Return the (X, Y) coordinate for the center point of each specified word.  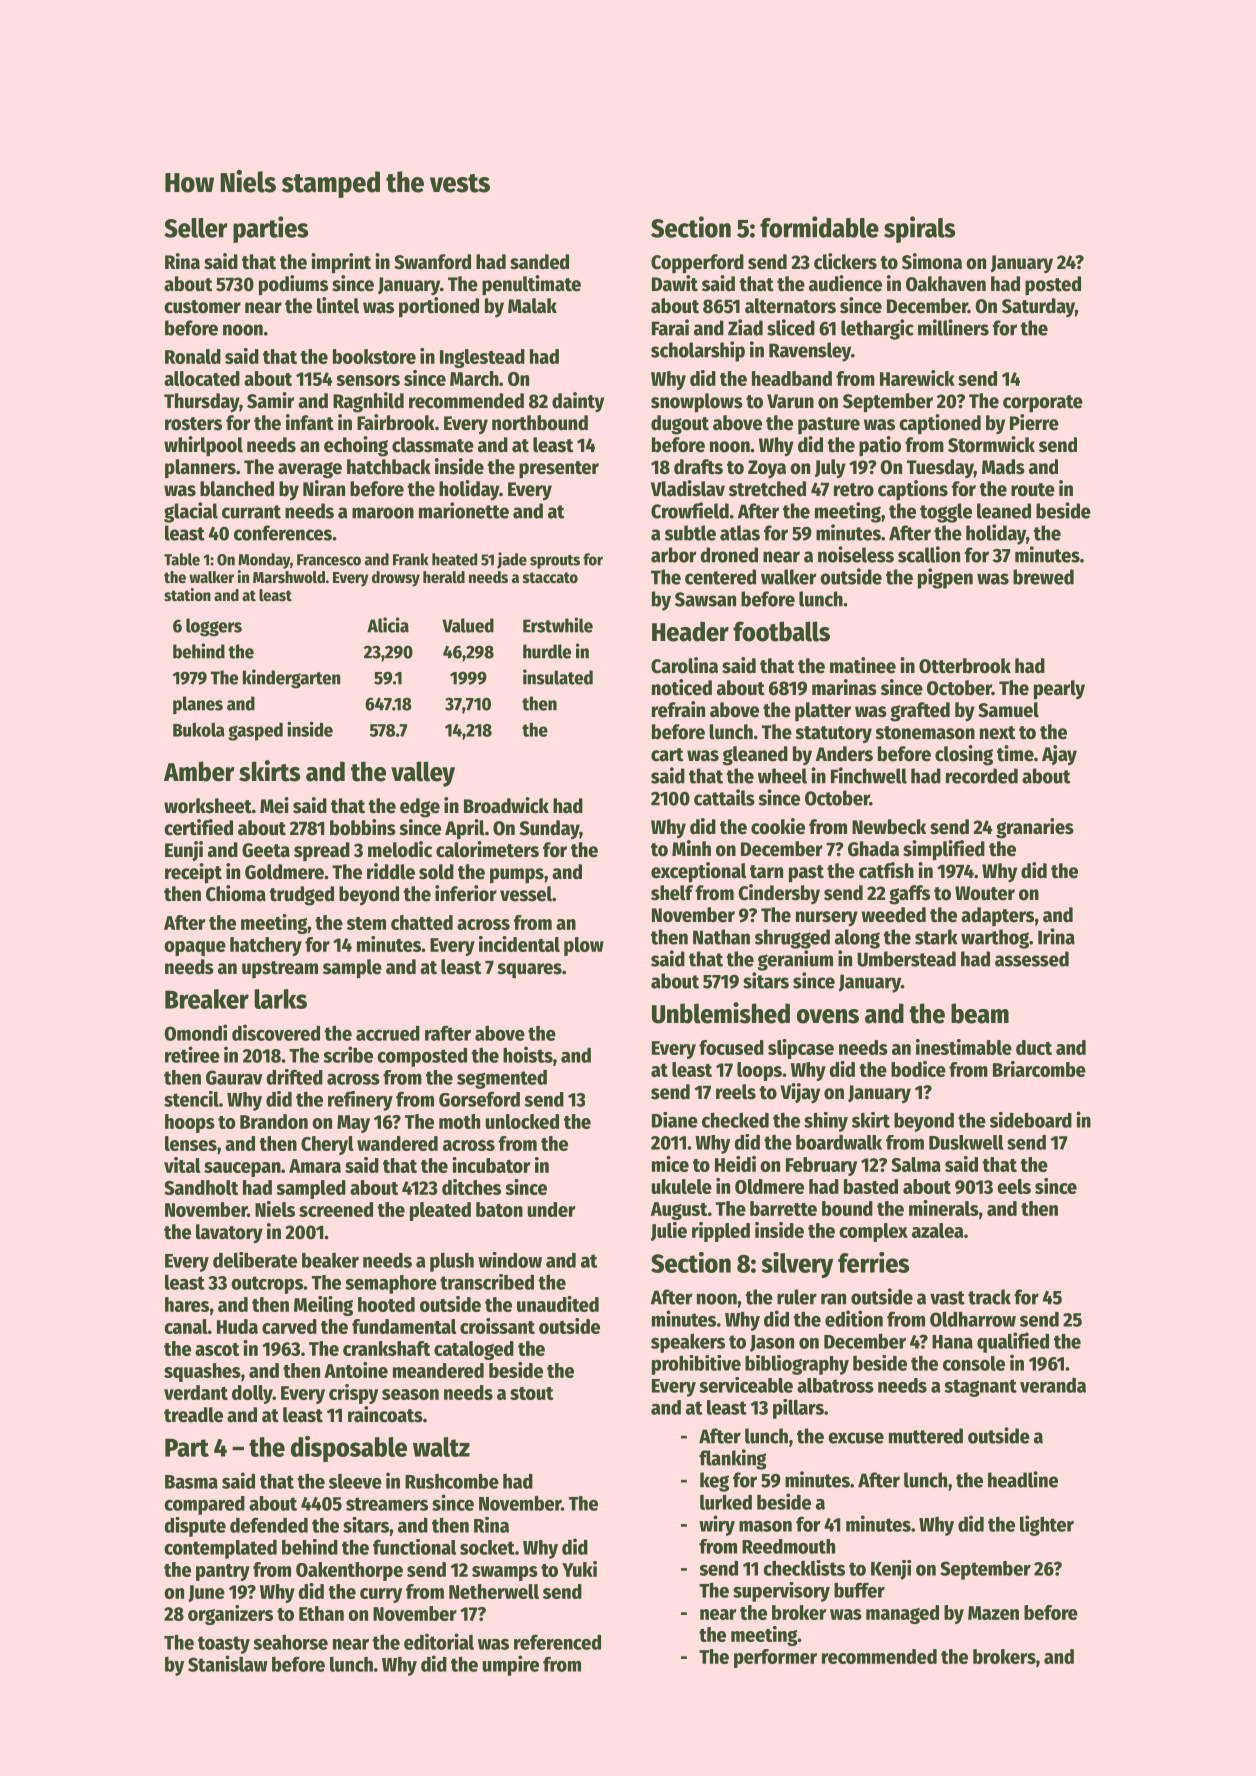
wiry (717, 1525)
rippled (721, 1232)
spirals (919, 229)
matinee (863, 665)
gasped (255, 732)
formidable (819, 227)
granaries (1035, 828)
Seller (196, 228)
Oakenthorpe (349, 1571)
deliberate (255, 1260)
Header (690, 631)
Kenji (891, 1570)
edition (854, 1318)
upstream (280, 970)
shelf (672, 893)
